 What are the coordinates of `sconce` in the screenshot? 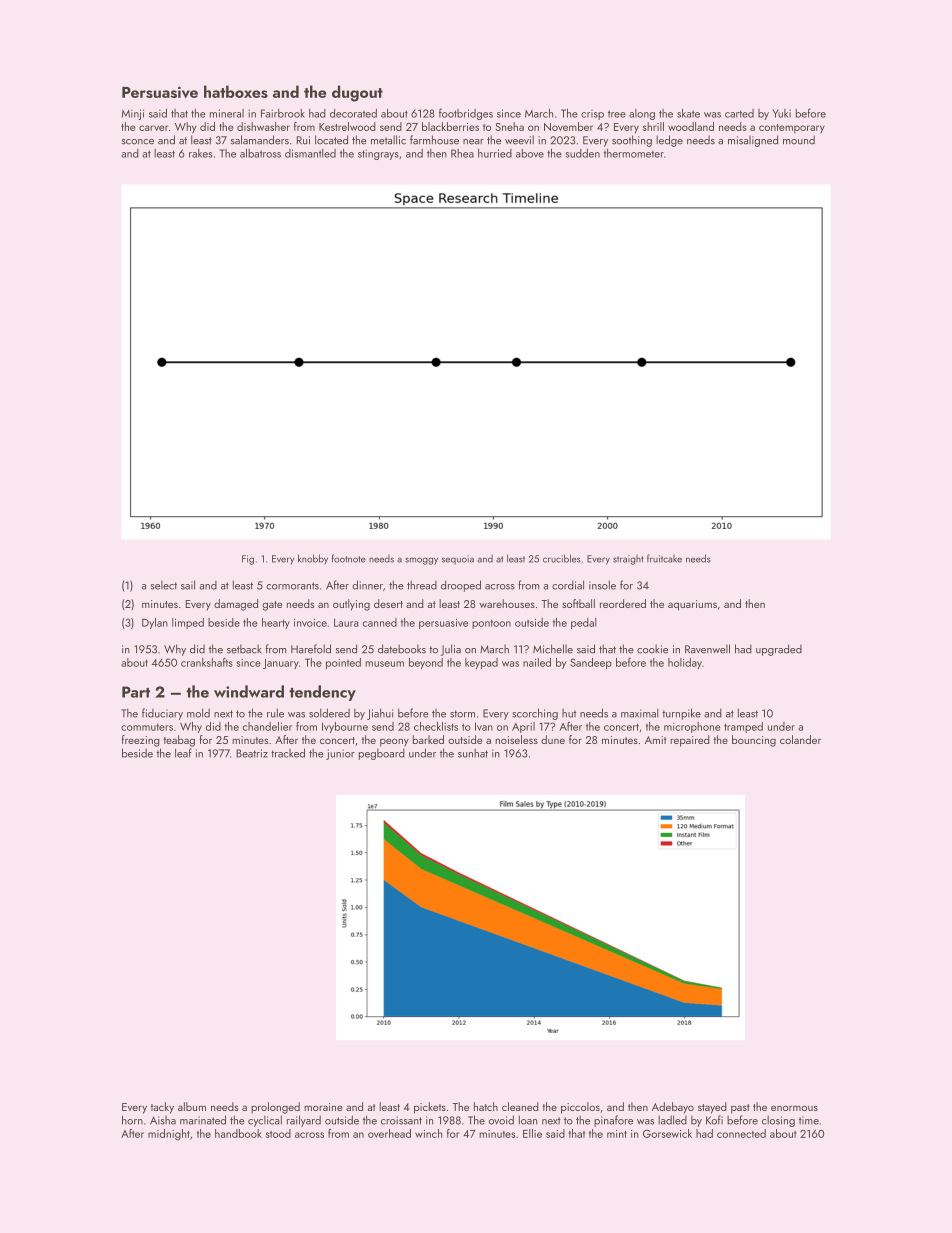 It's located at (138, 142).
